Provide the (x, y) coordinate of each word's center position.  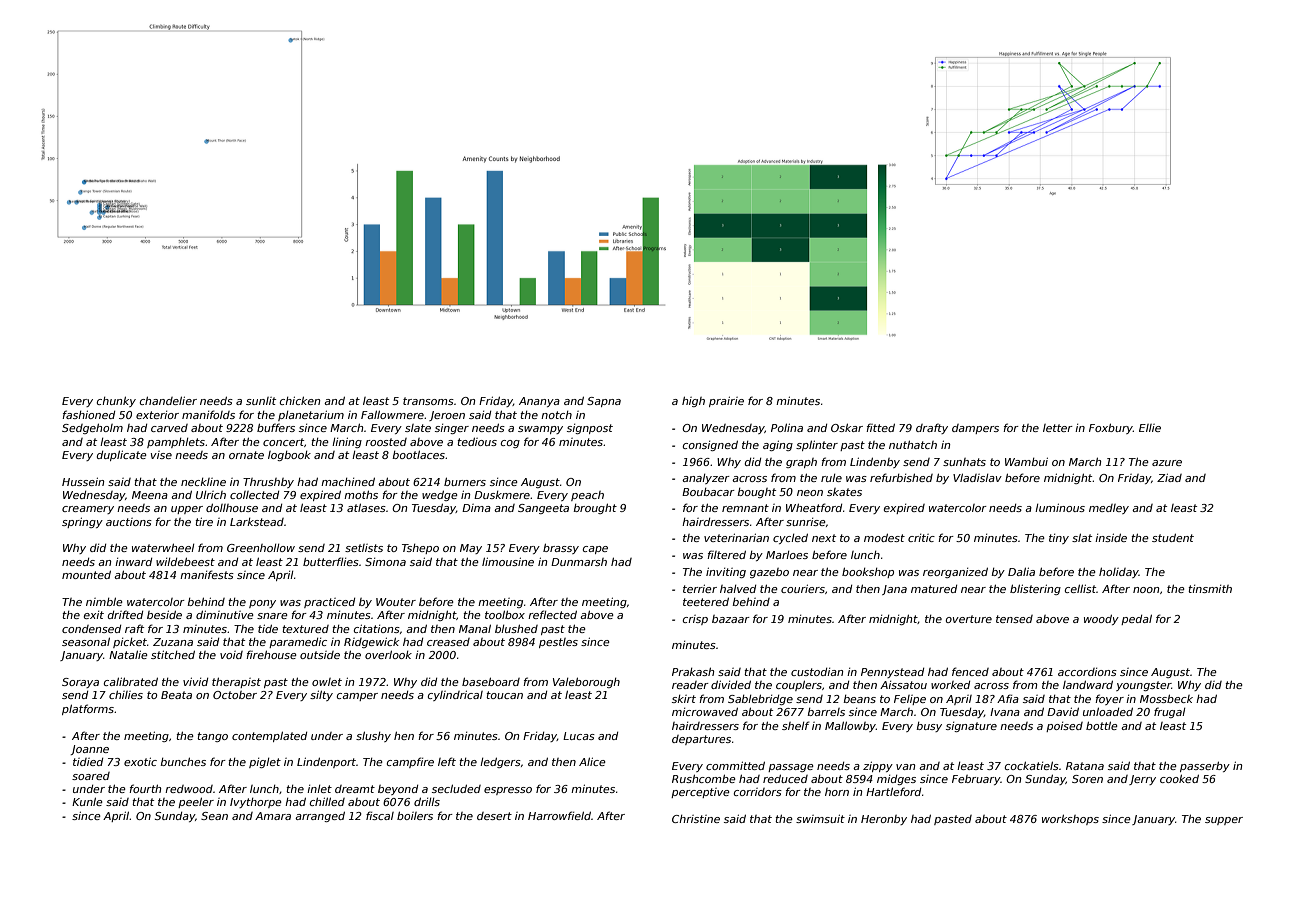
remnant (745, 508)
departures (701, 740)
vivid (195, 681)
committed (735, 765)
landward (1088, 684)
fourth (145, 788)
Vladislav (977, 477)
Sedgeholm (92, 428)
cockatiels (1032, 765)
